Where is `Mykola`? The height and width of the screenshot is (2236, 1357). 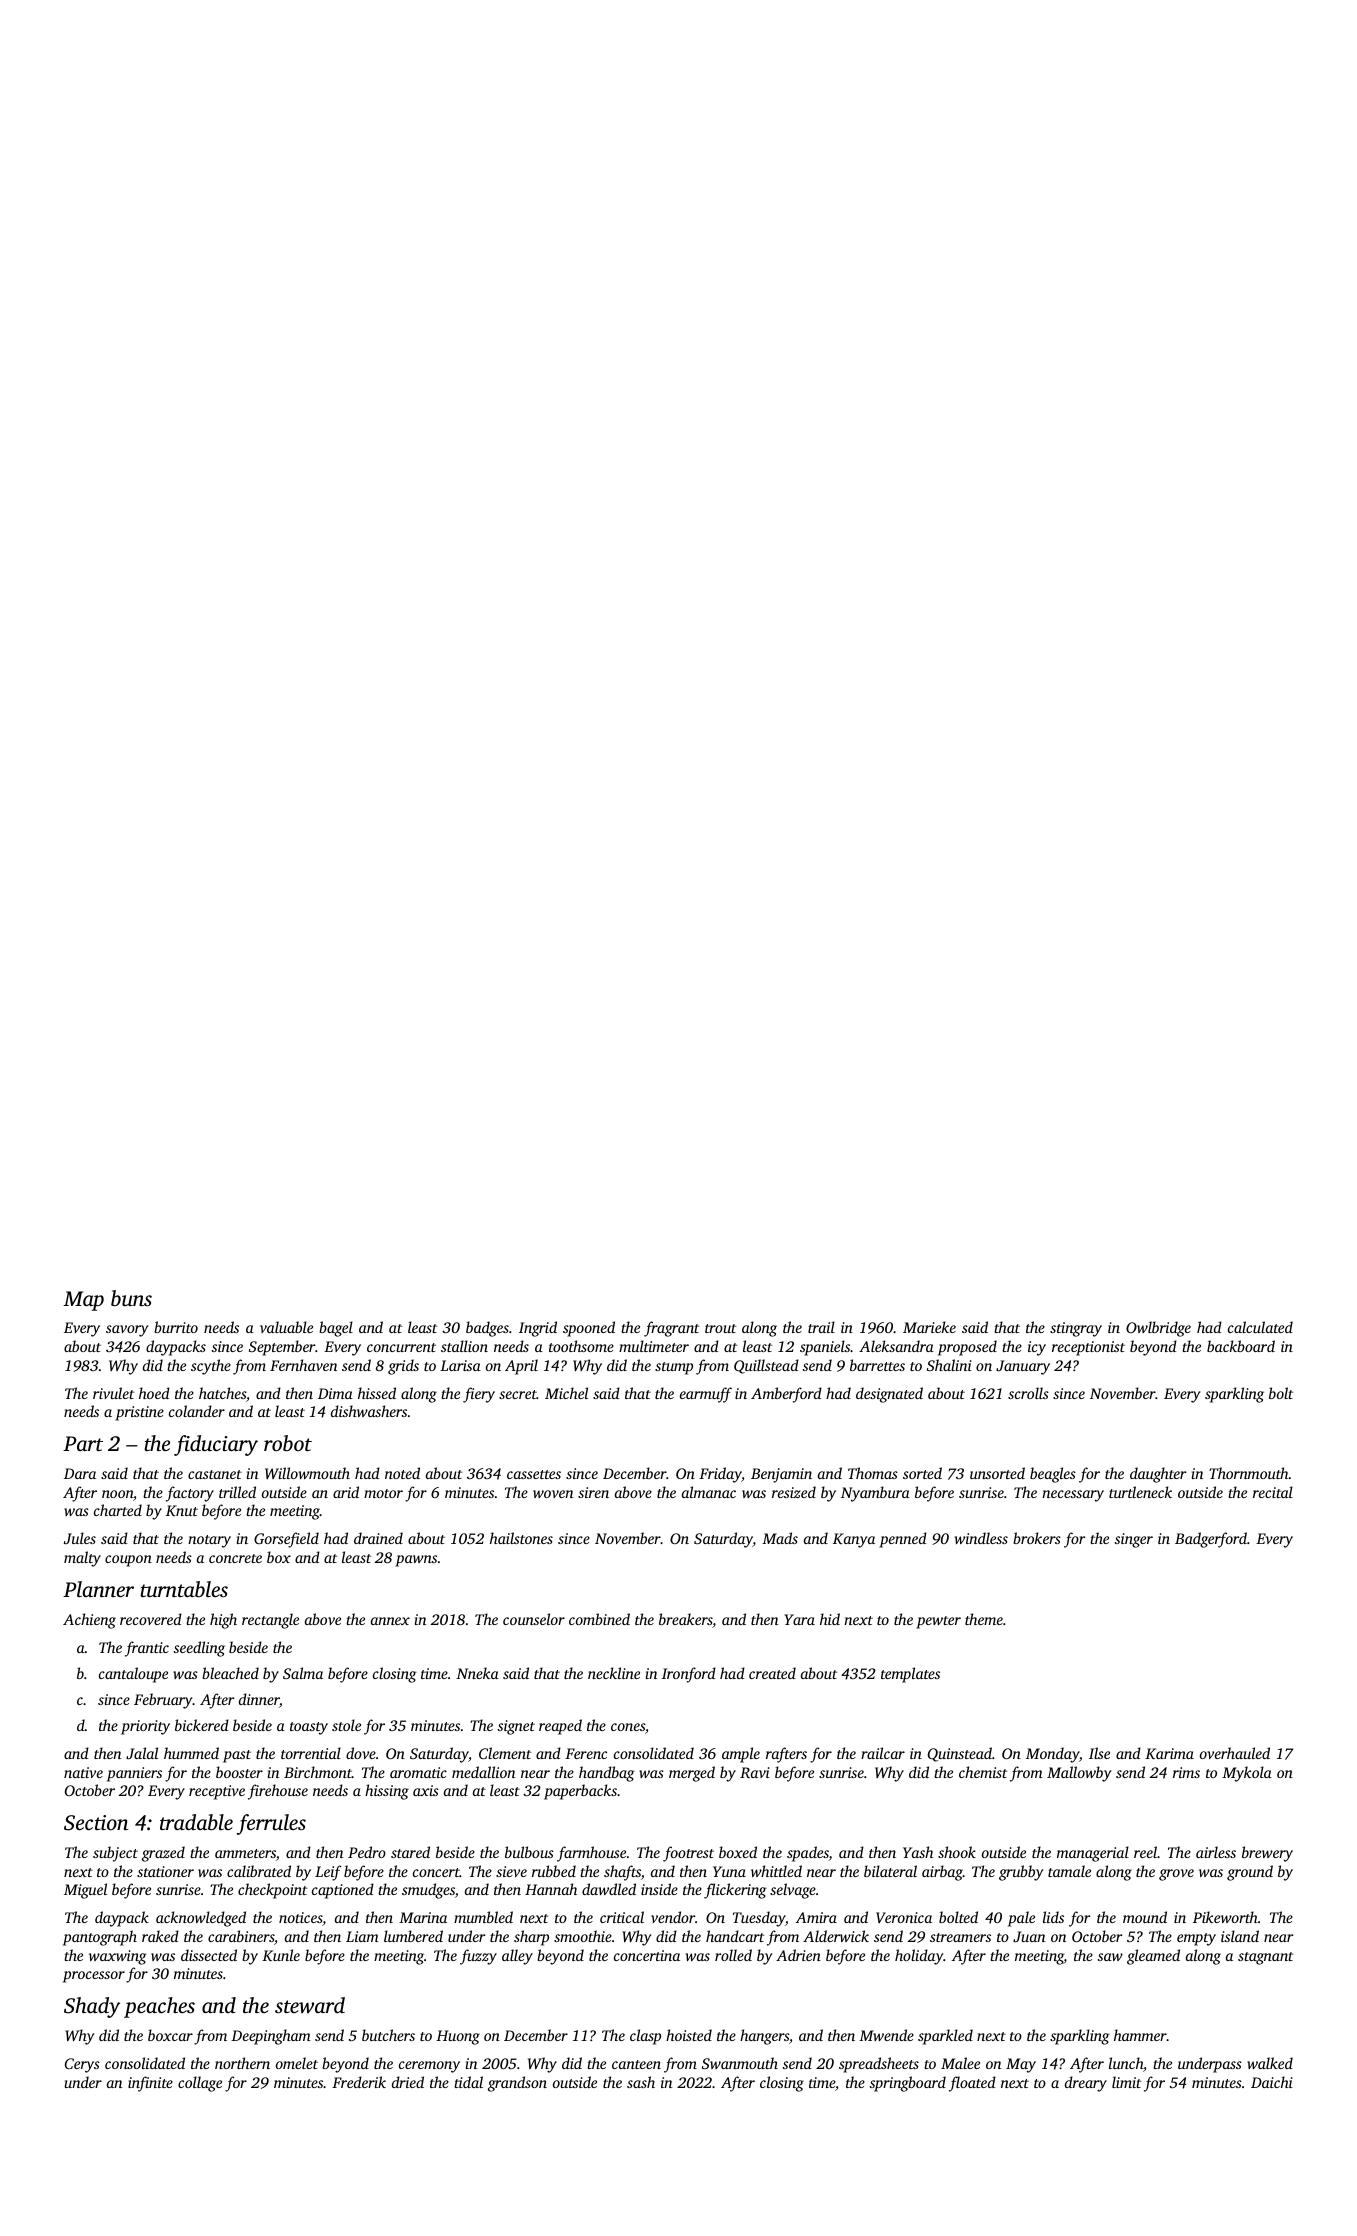
Mykola is located at coordinates (1247, 1774).
